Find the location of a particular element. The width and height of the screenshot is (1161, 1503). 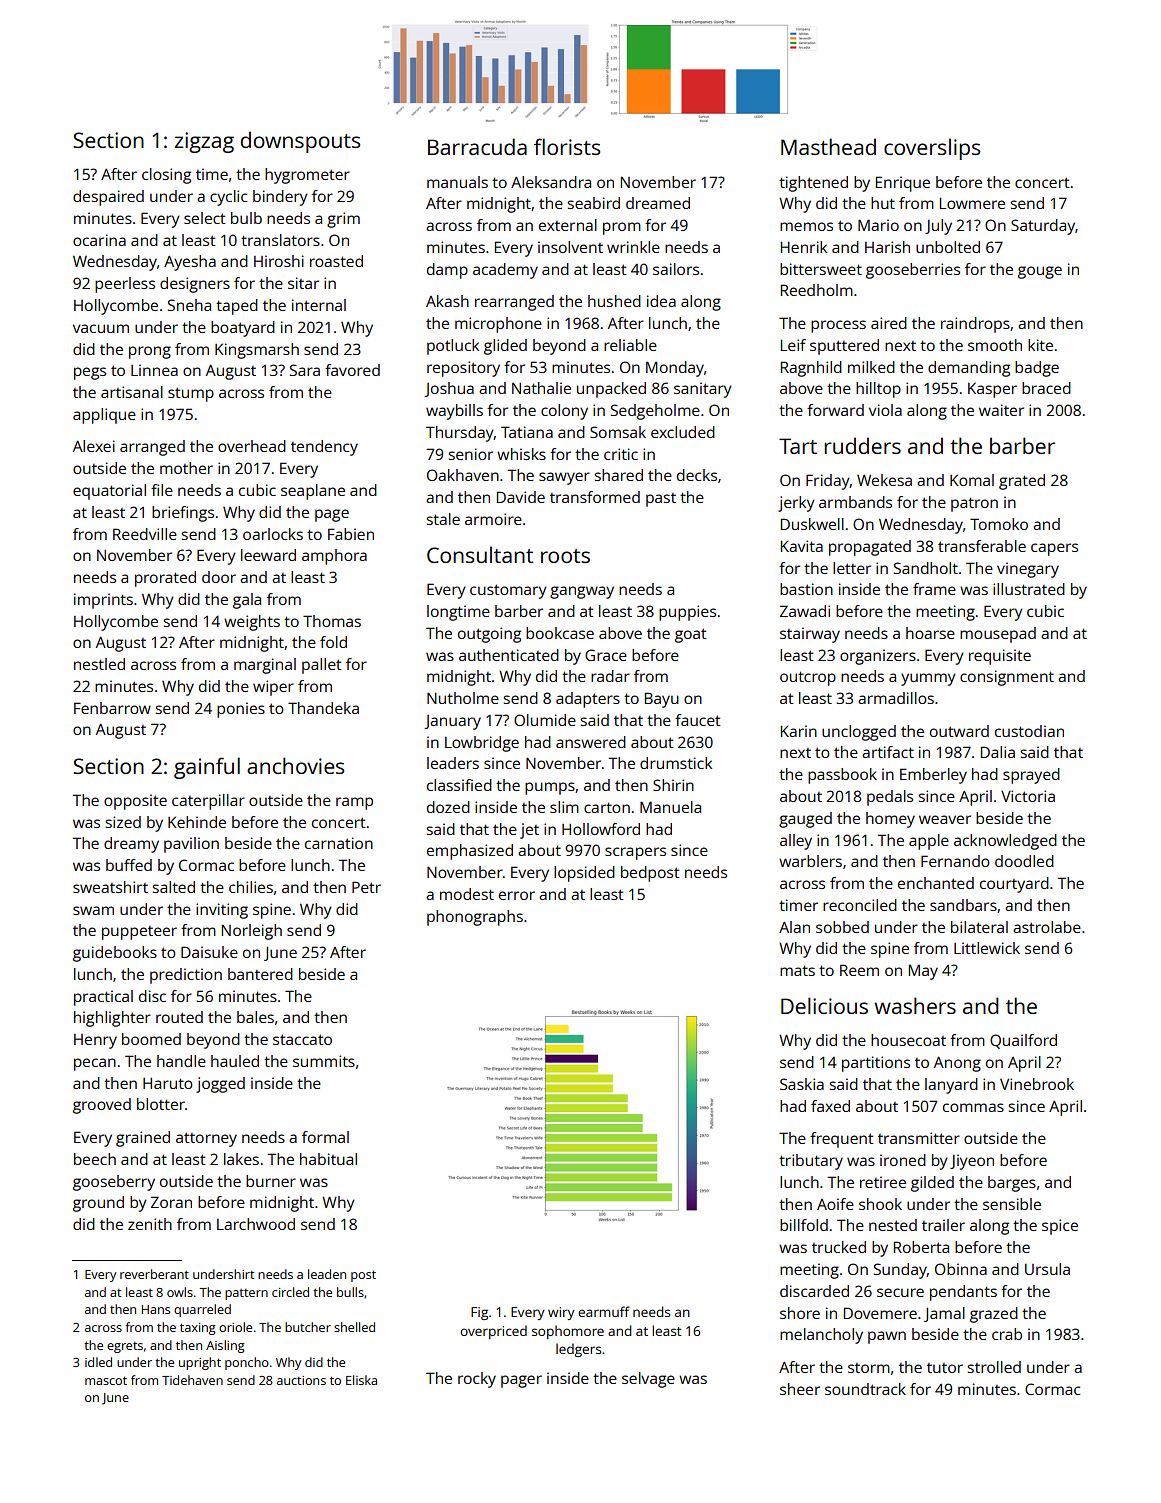

routed is located at coordinates (179, 1017).
